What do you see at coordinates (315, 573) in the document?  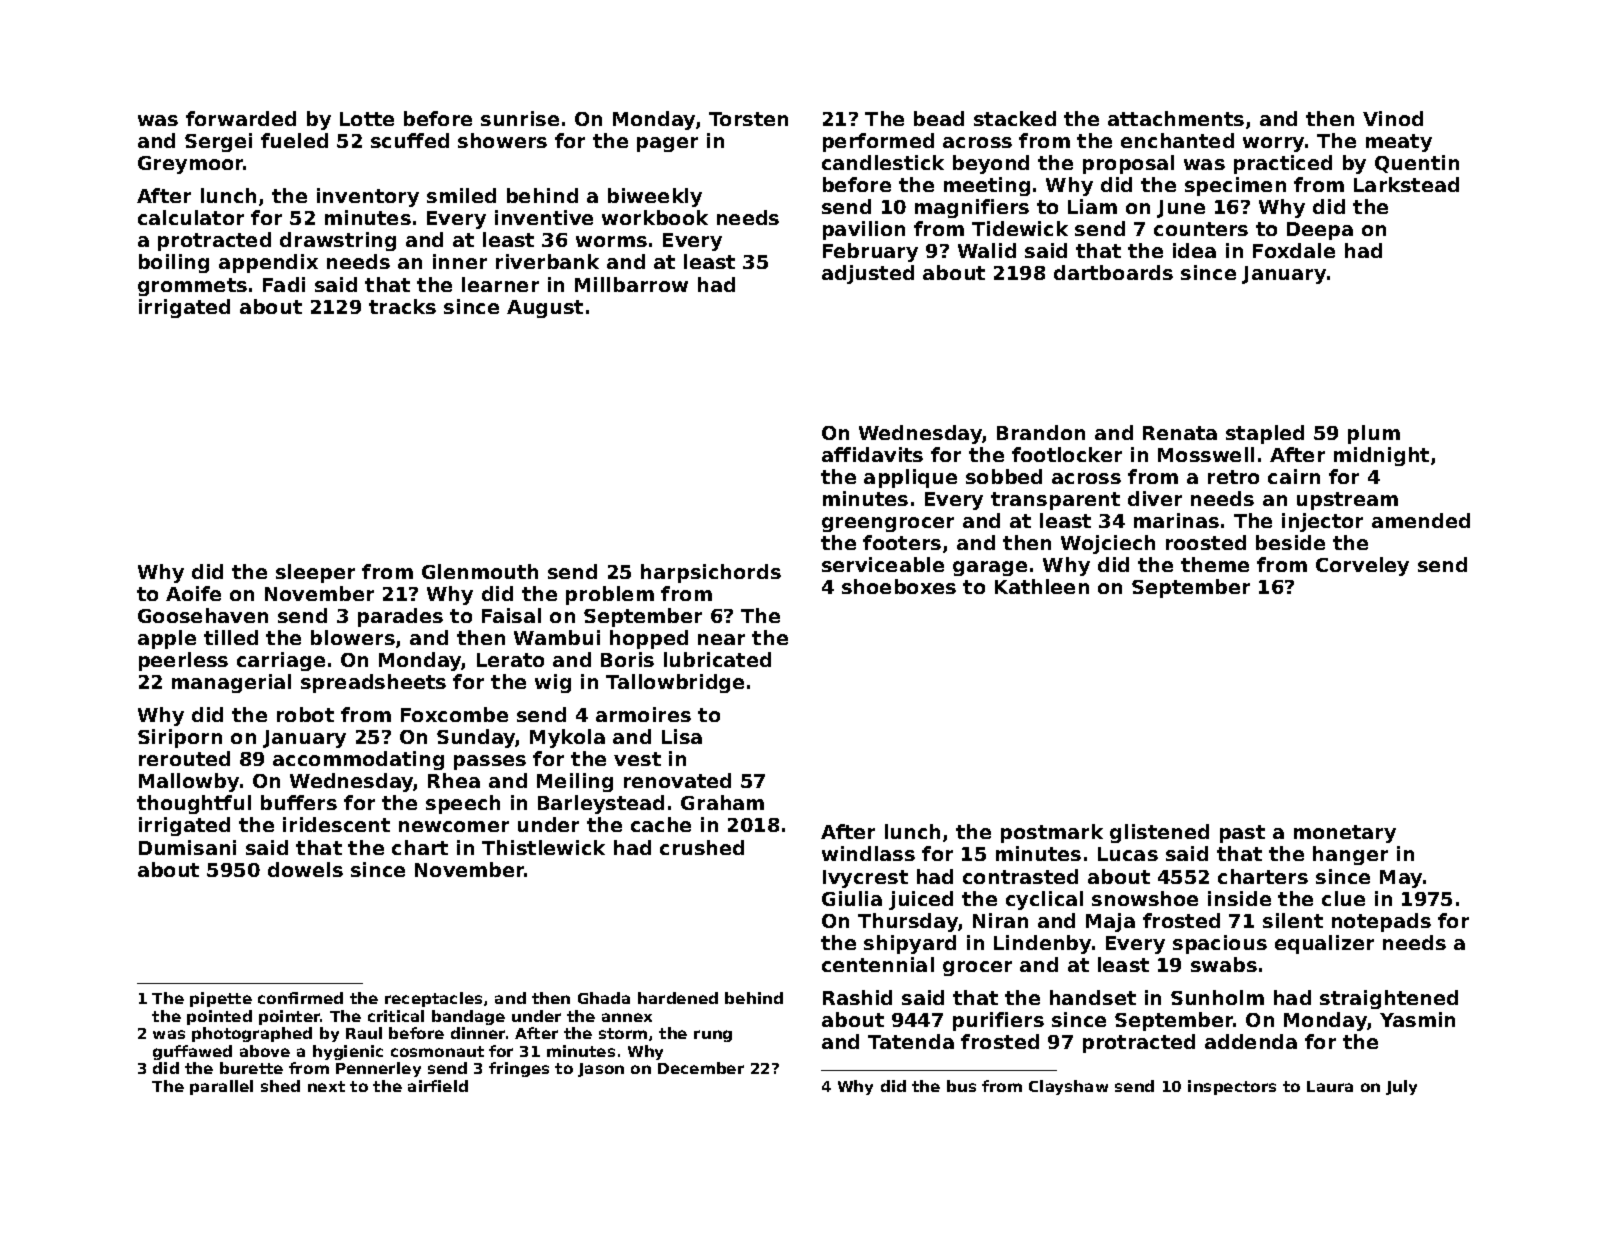 I see `sleeper` at bounding box center [315, 573].
